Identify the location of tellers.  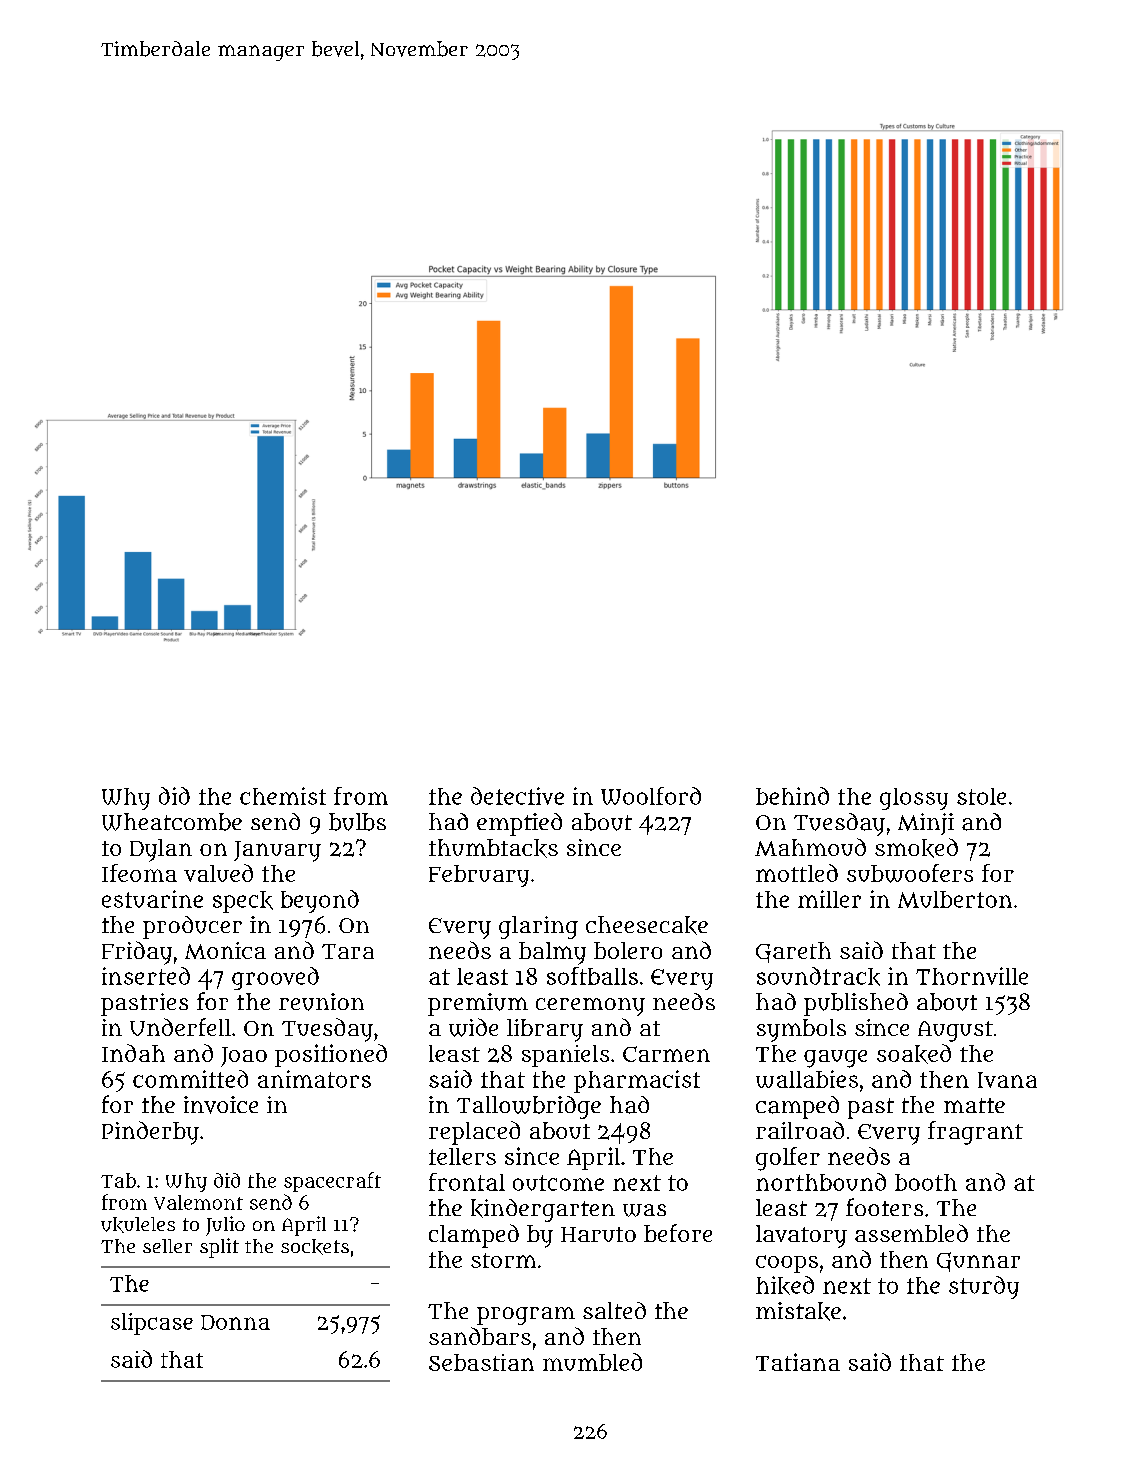
(462, 1156).
